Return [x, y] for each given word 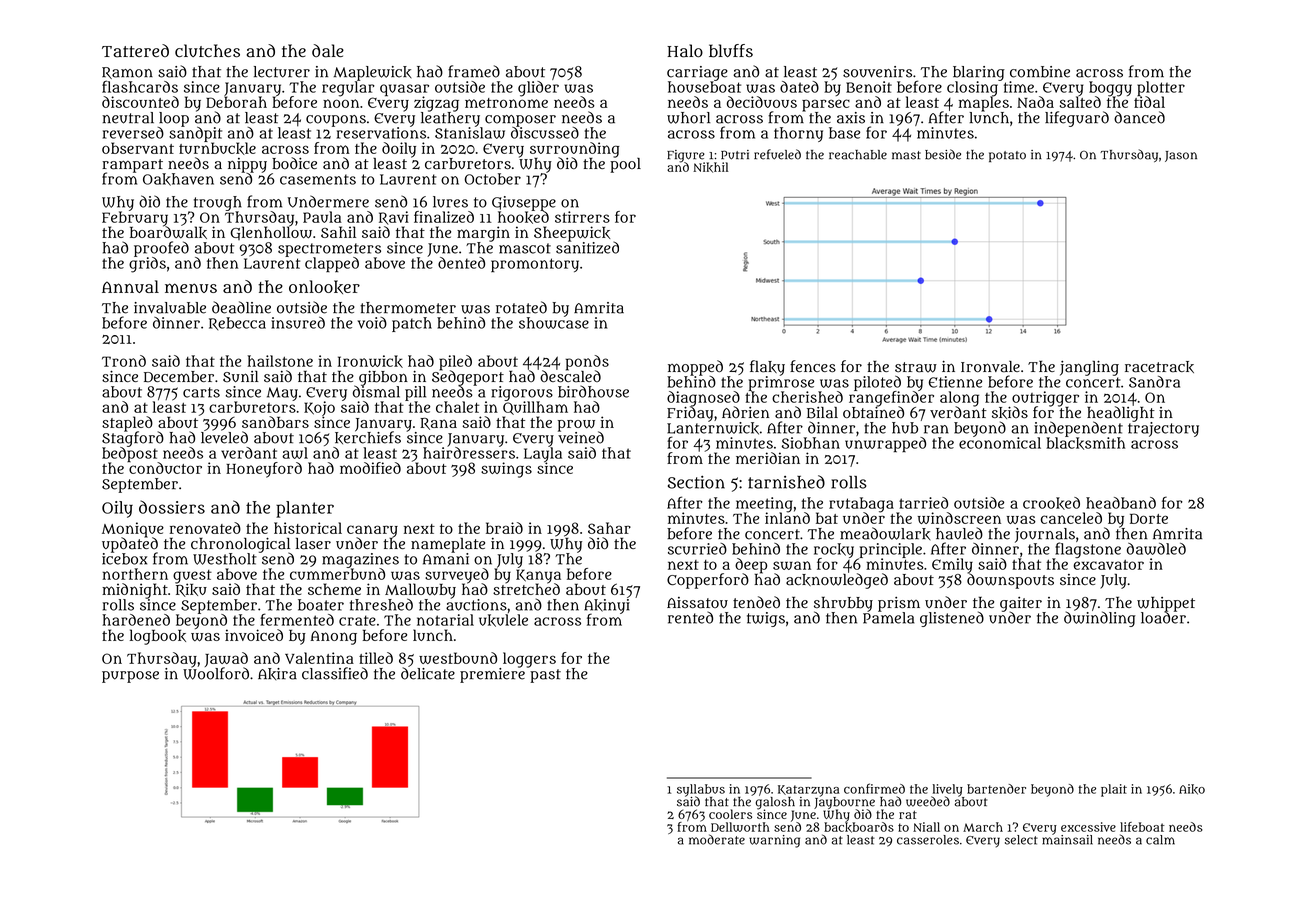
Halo [685, 51]
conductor [165, 468]
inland [787, 518]
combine [1040, 72]
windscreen [959, 518]
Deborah [236, 102]
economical [1000, 443]
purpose [130, 677]
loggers [529, 660]
